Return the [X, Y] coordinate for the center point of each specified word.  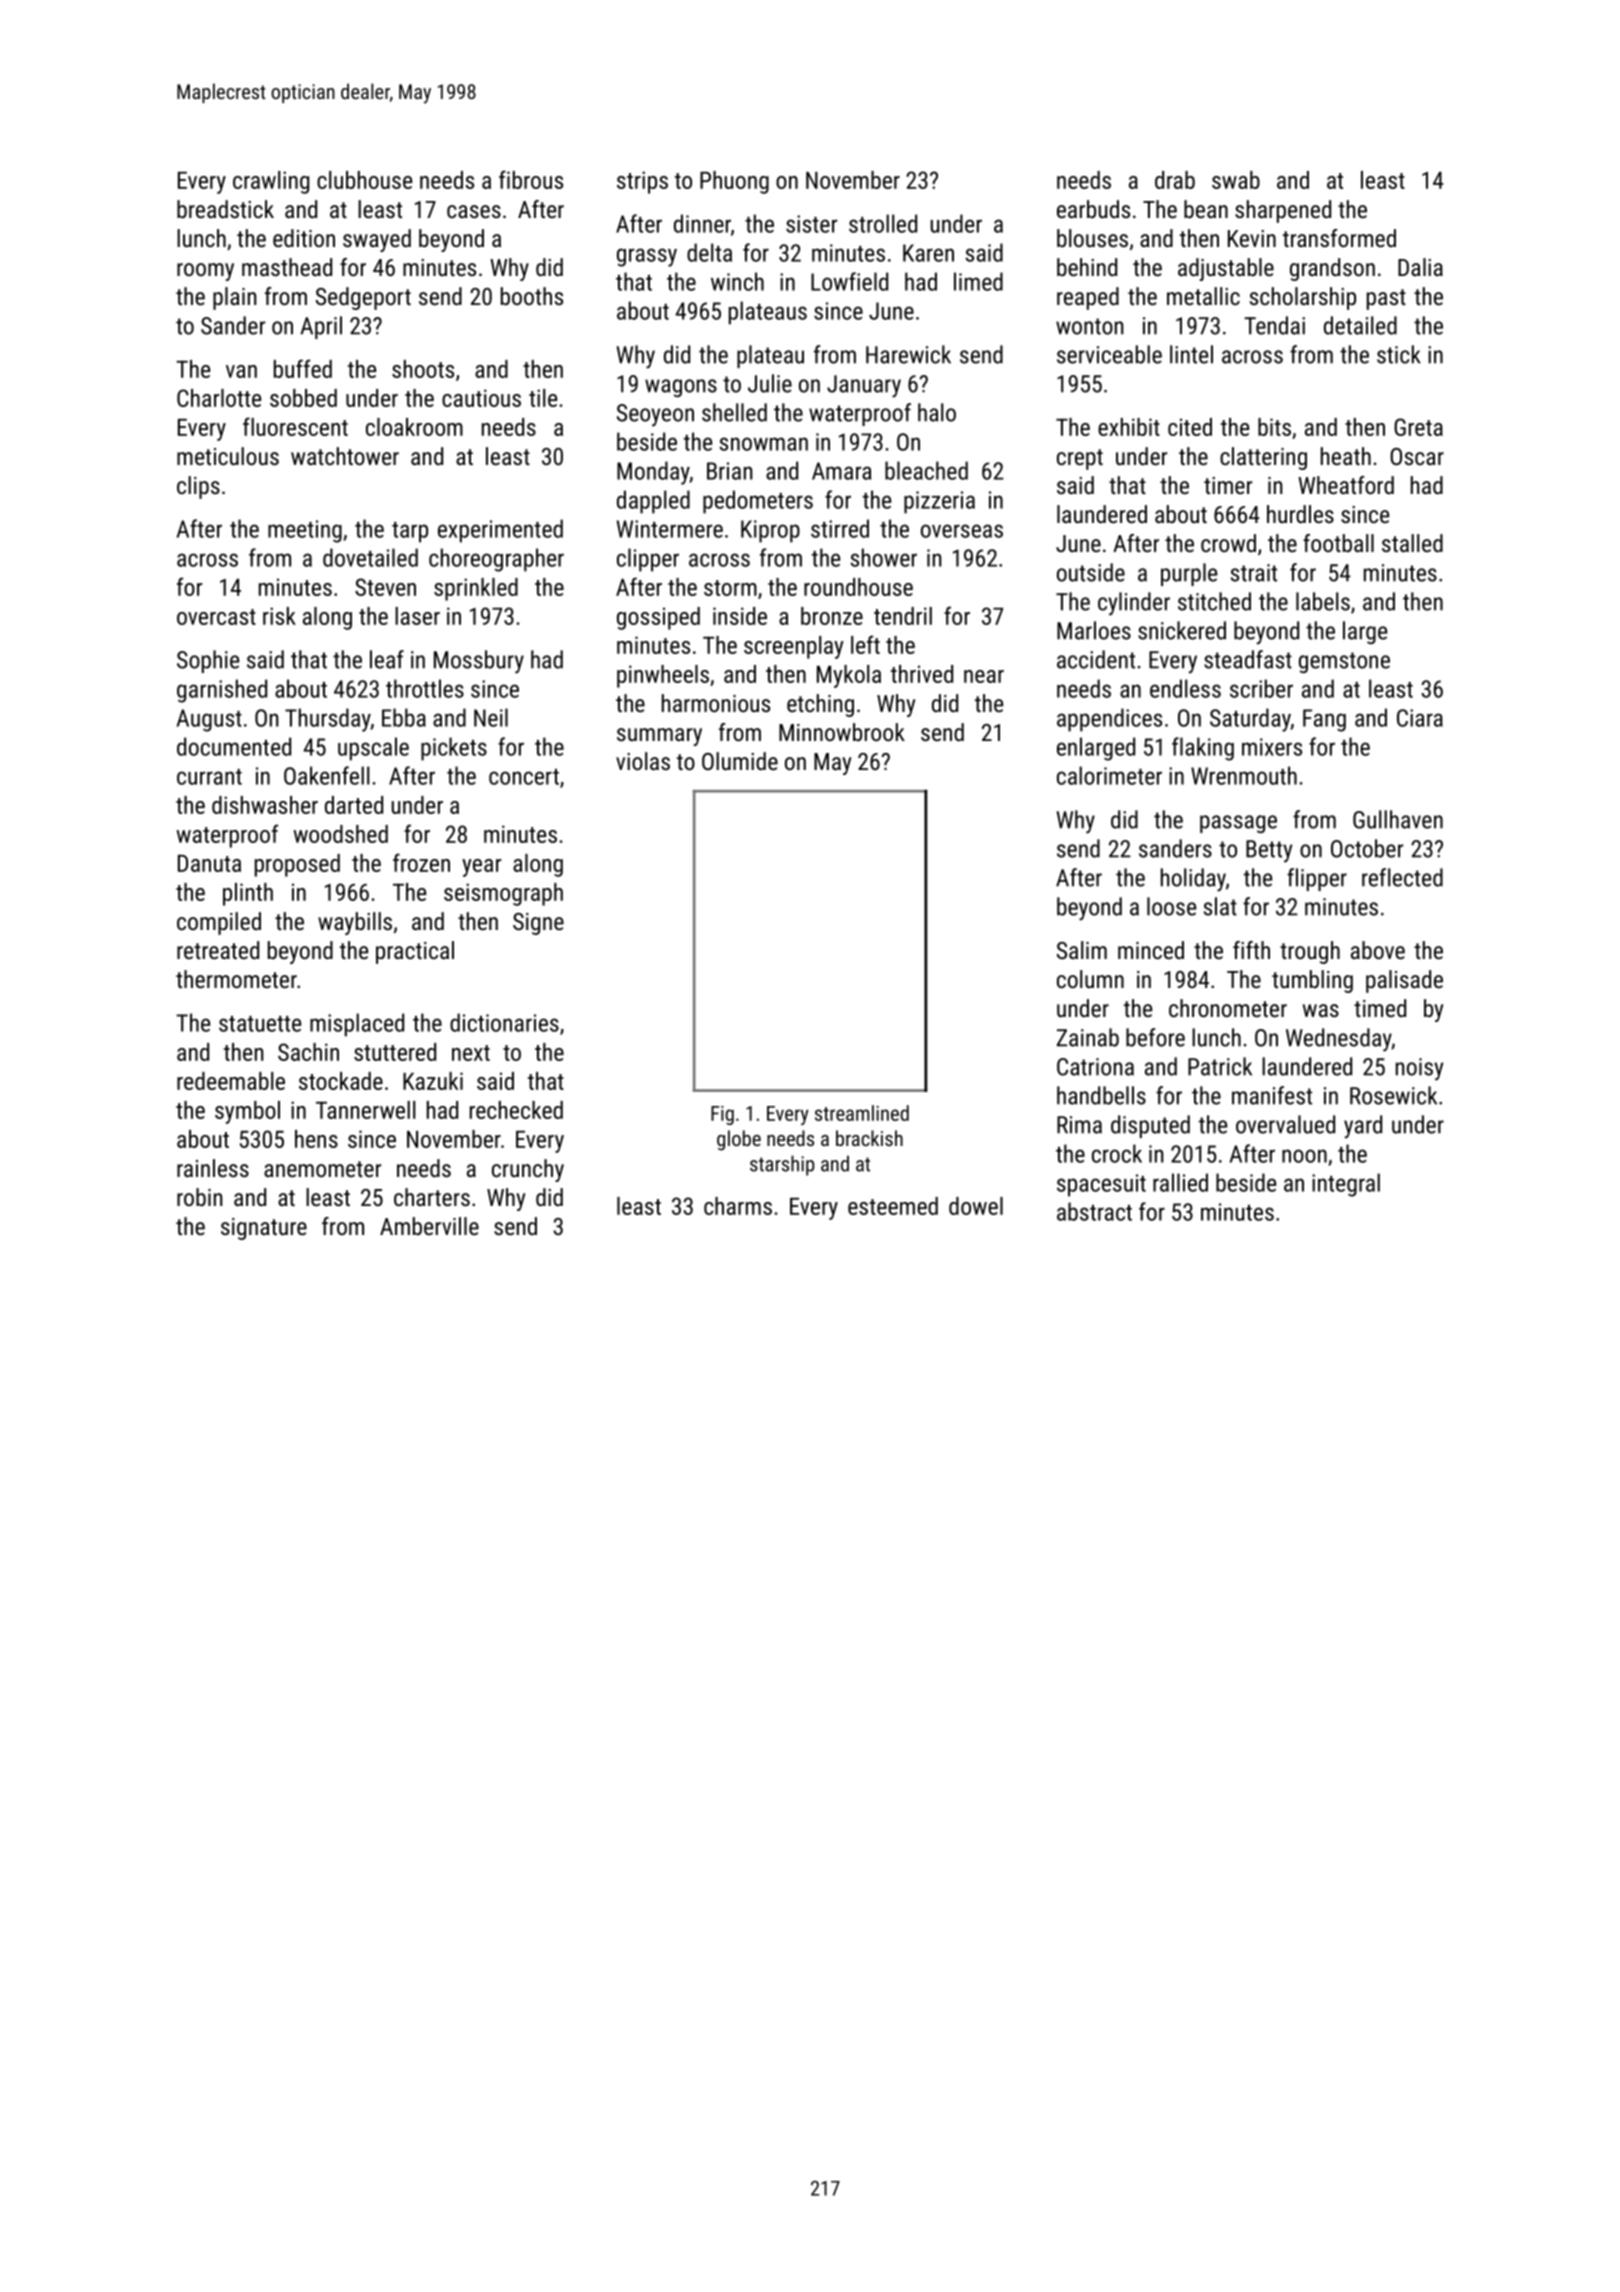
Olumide [740, 761]
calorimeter [1109, 775]
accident [1096, 659]
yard [1363, 1127]
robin [199, 1197]
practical [415, 952]
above [1378, 950]
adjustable [1226, 269]
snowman [763, 444]
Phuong [734, 182]
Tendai [1274, 325]
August [209, 720]
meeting [305, 531]
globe [739, 1140]
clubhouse [364, 180]
